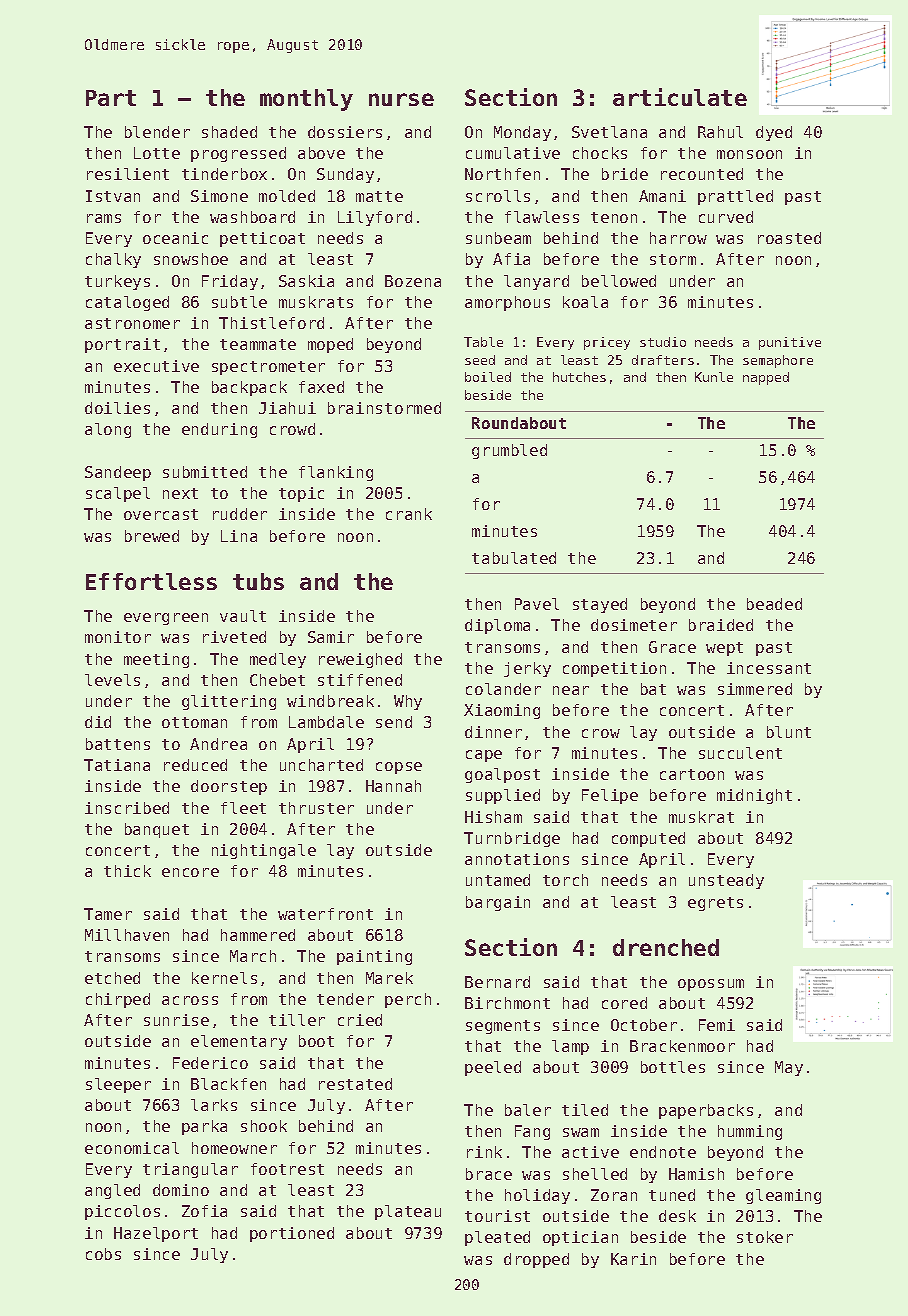 The height and width of the document is (1316, 908). What do you see at coordinates (789, 238) in the document?
I see `roasted` at bounding box center [789, 238].
